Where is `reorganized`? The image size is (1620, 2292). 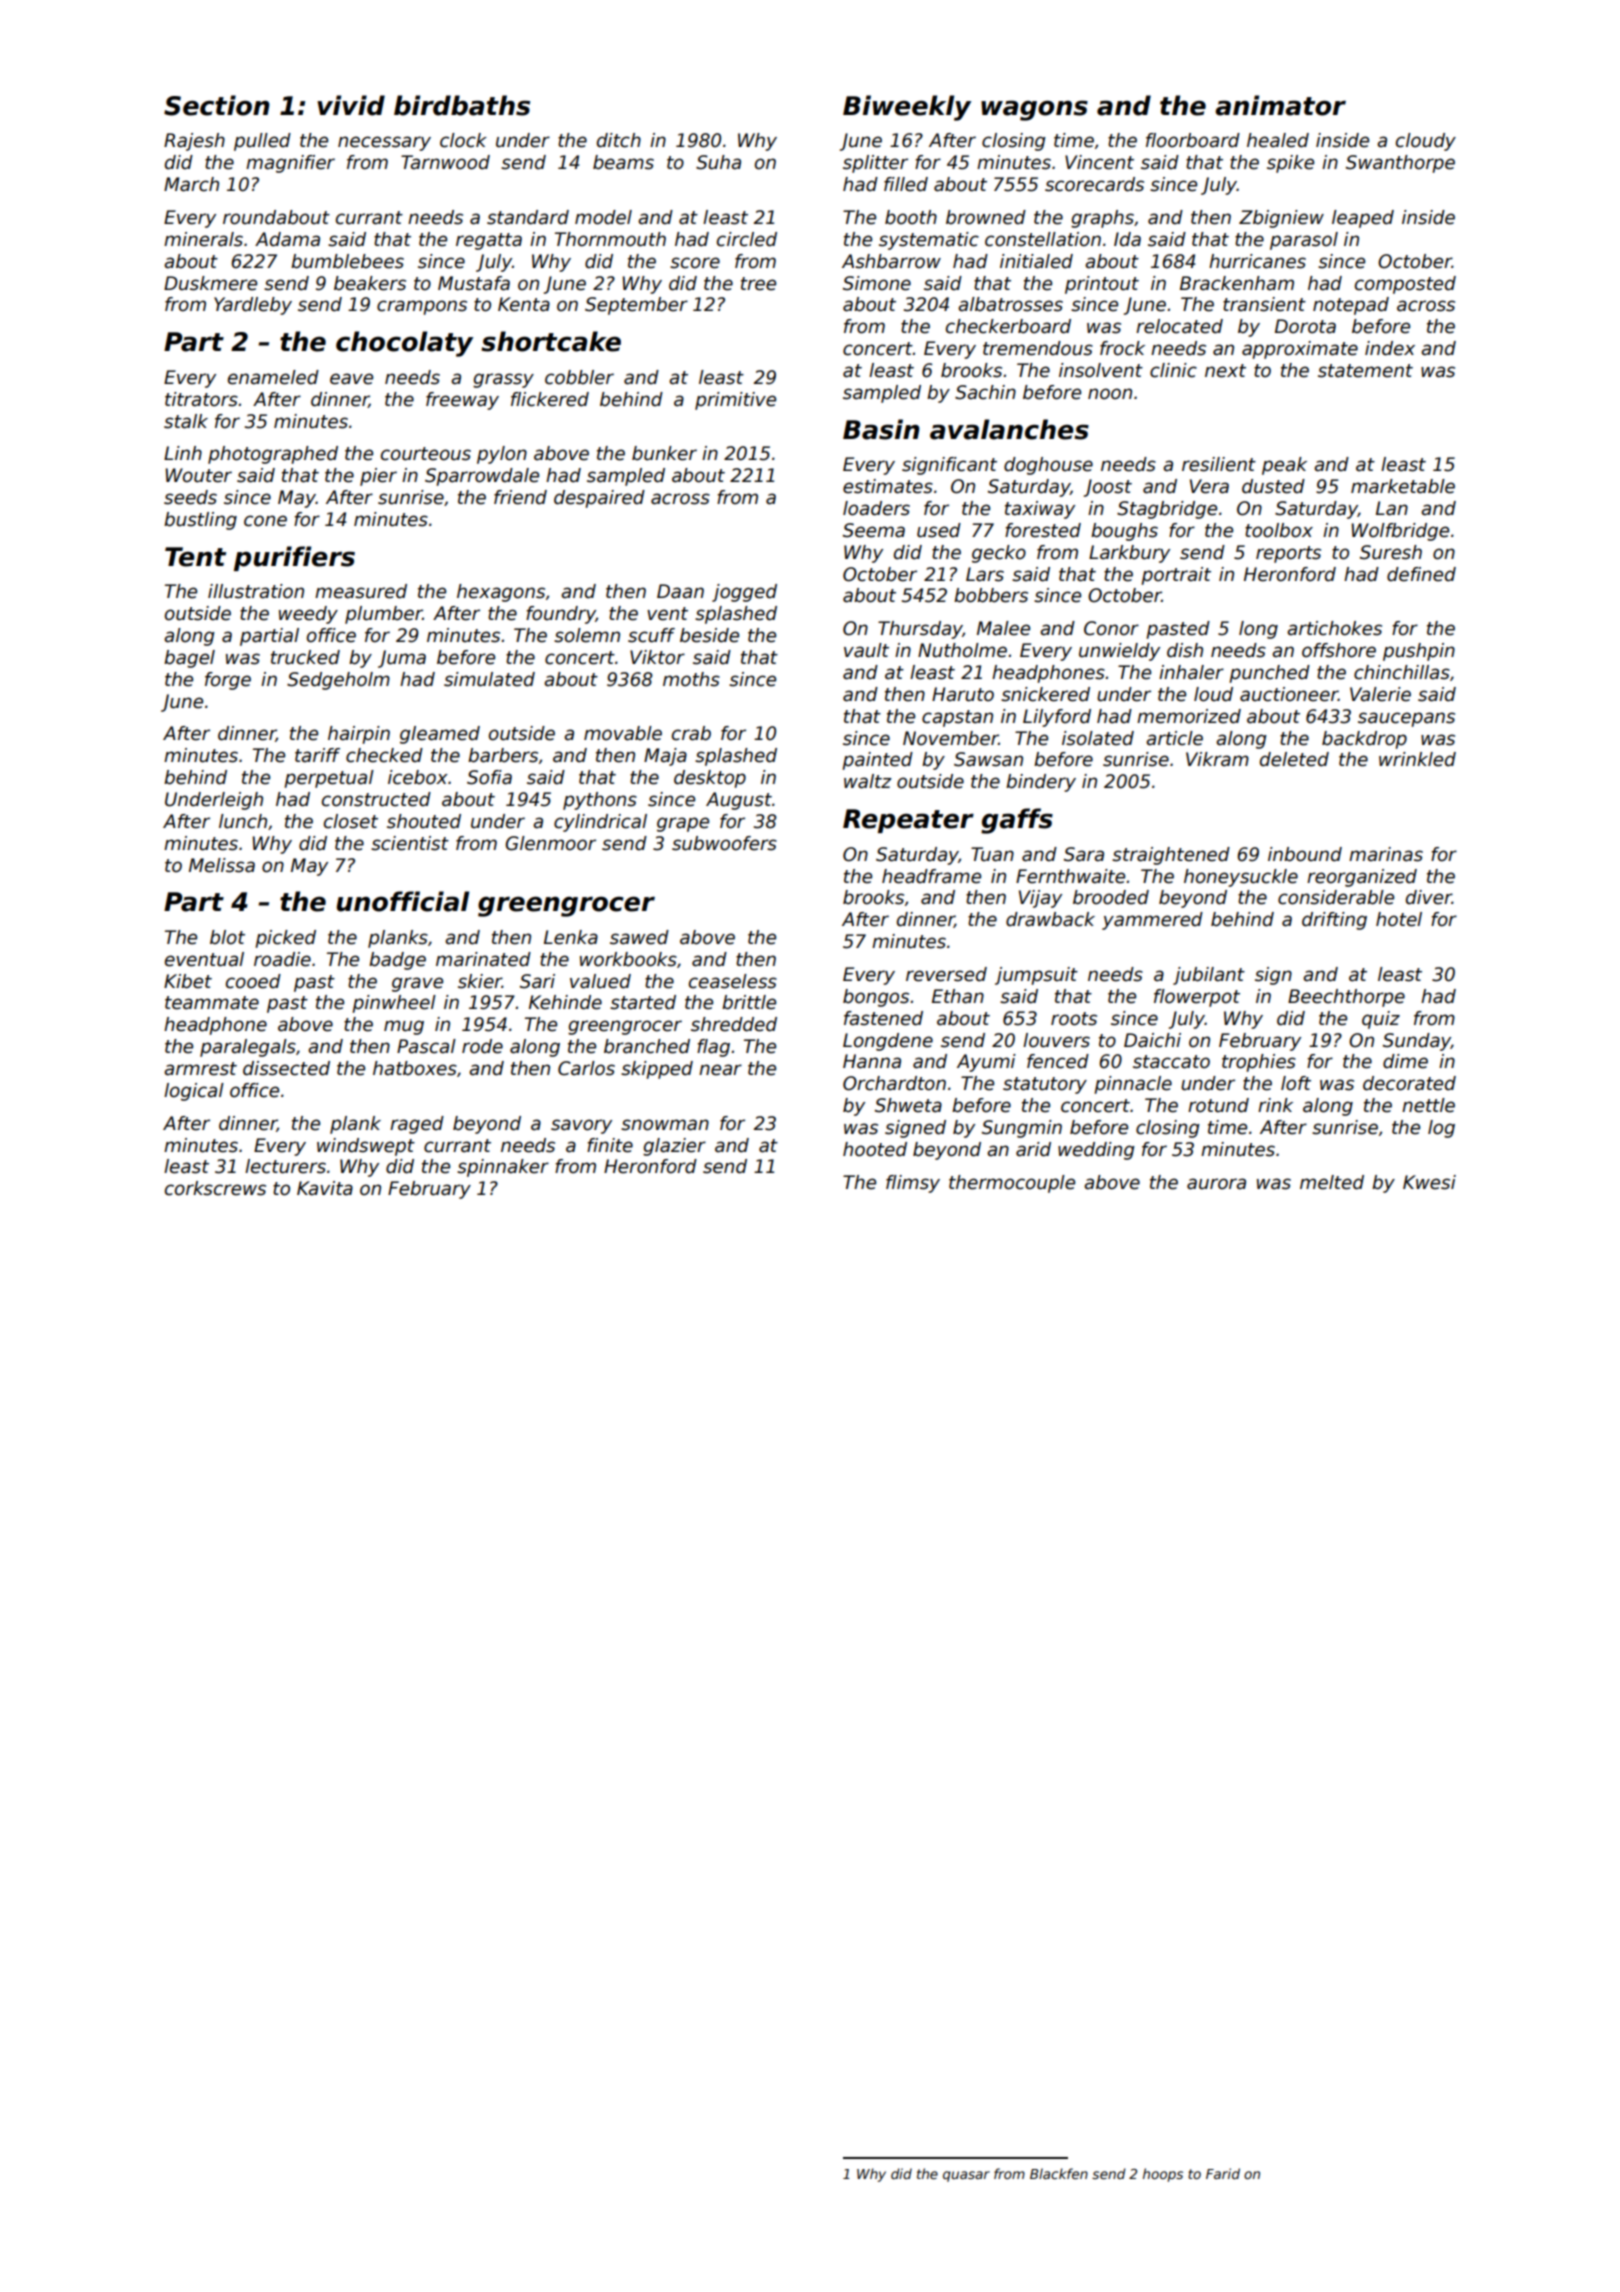
reorganized is located at coordinates (1362, 878).
